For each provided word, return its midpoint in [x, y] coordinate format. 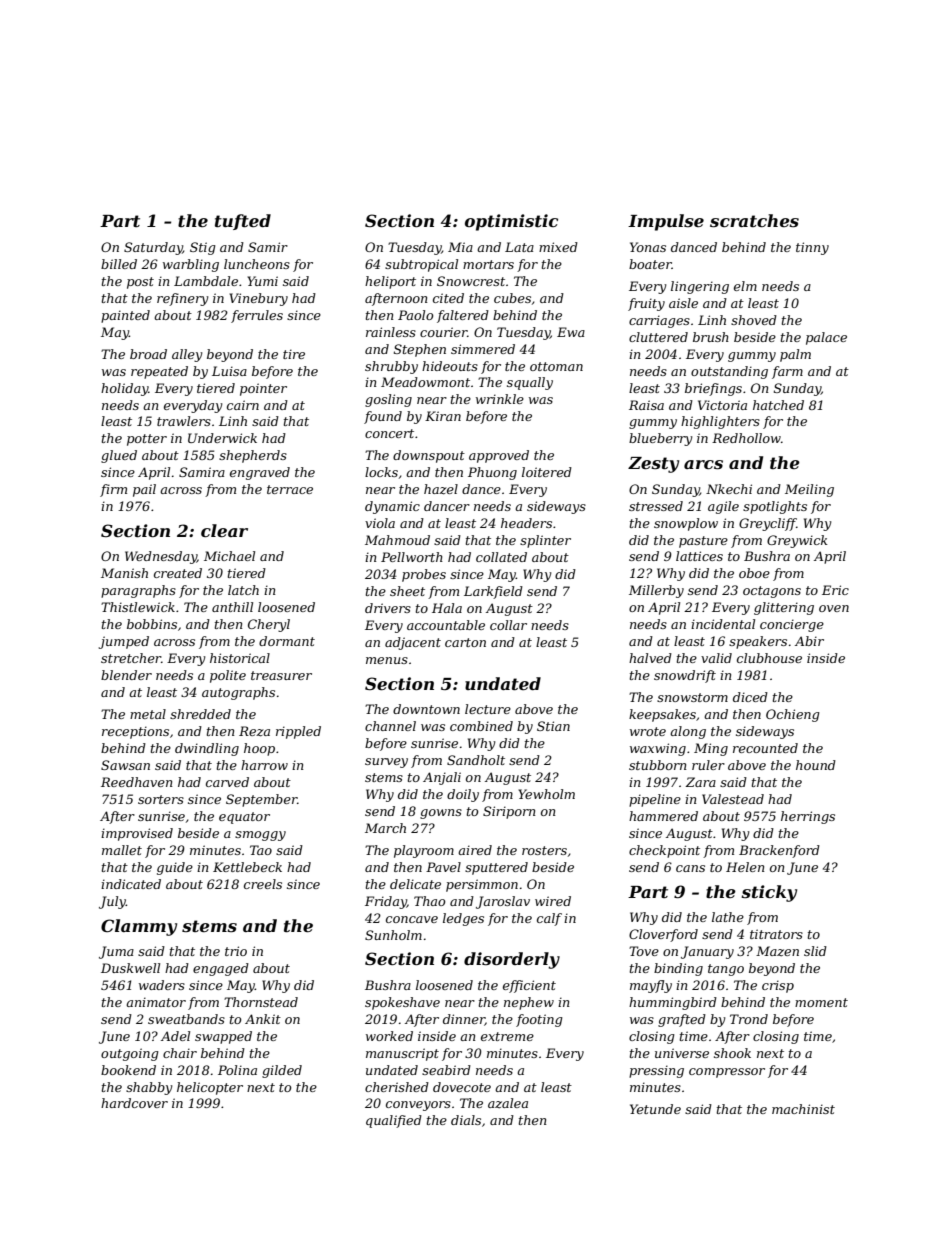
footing [539, 1020]
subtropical [421, 265]
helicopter [210, 1088]
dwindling [207, 749]
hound [816, 765]
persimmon [482, 885]
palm [795, 355]
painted [125, 316]
